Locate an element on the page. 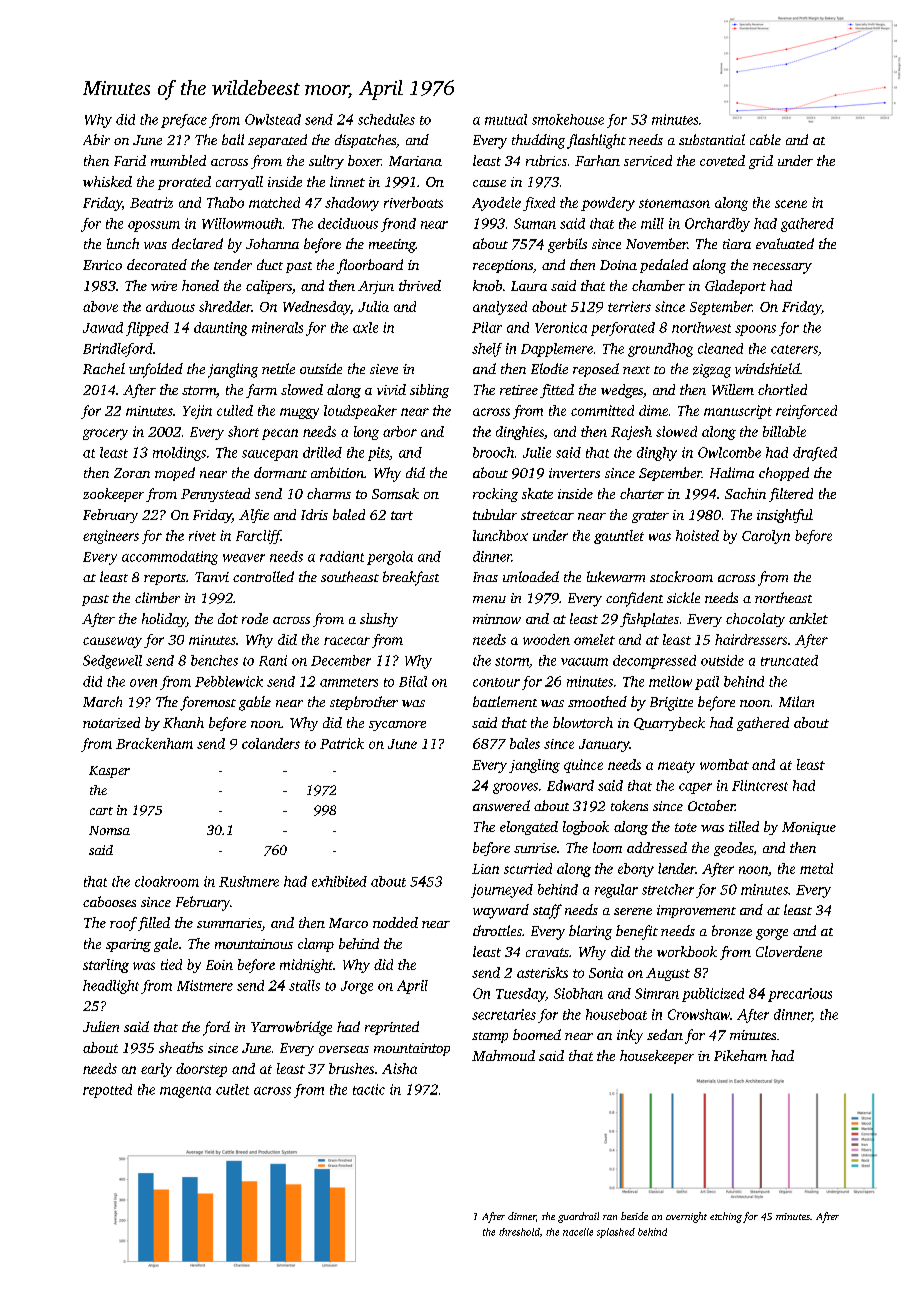  cutlet is located at coordinates (232, 1089).
